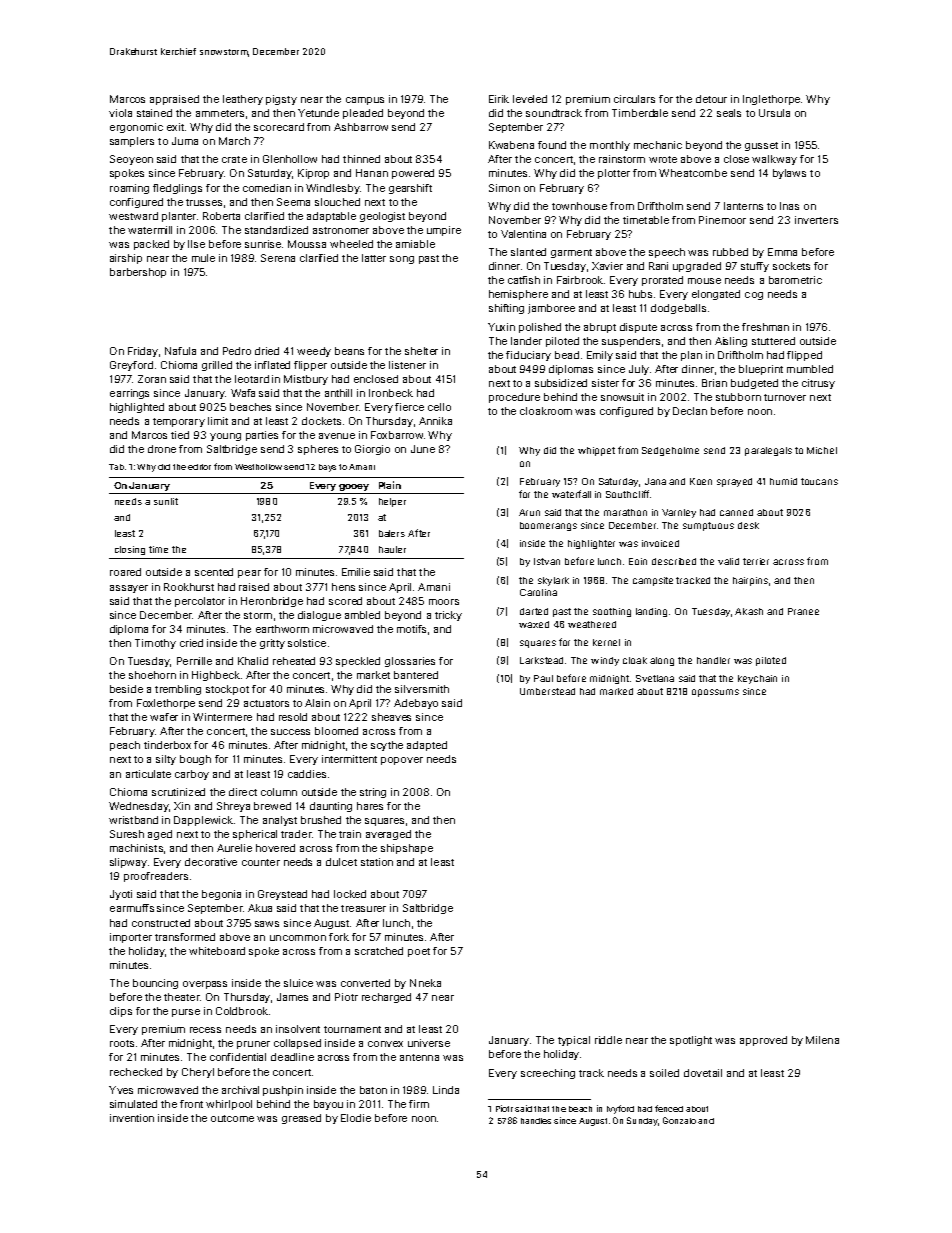 The image size is (952, 1233). Describe the element at coordinates (419, 1104) in the image. I see `firm` at that location.
